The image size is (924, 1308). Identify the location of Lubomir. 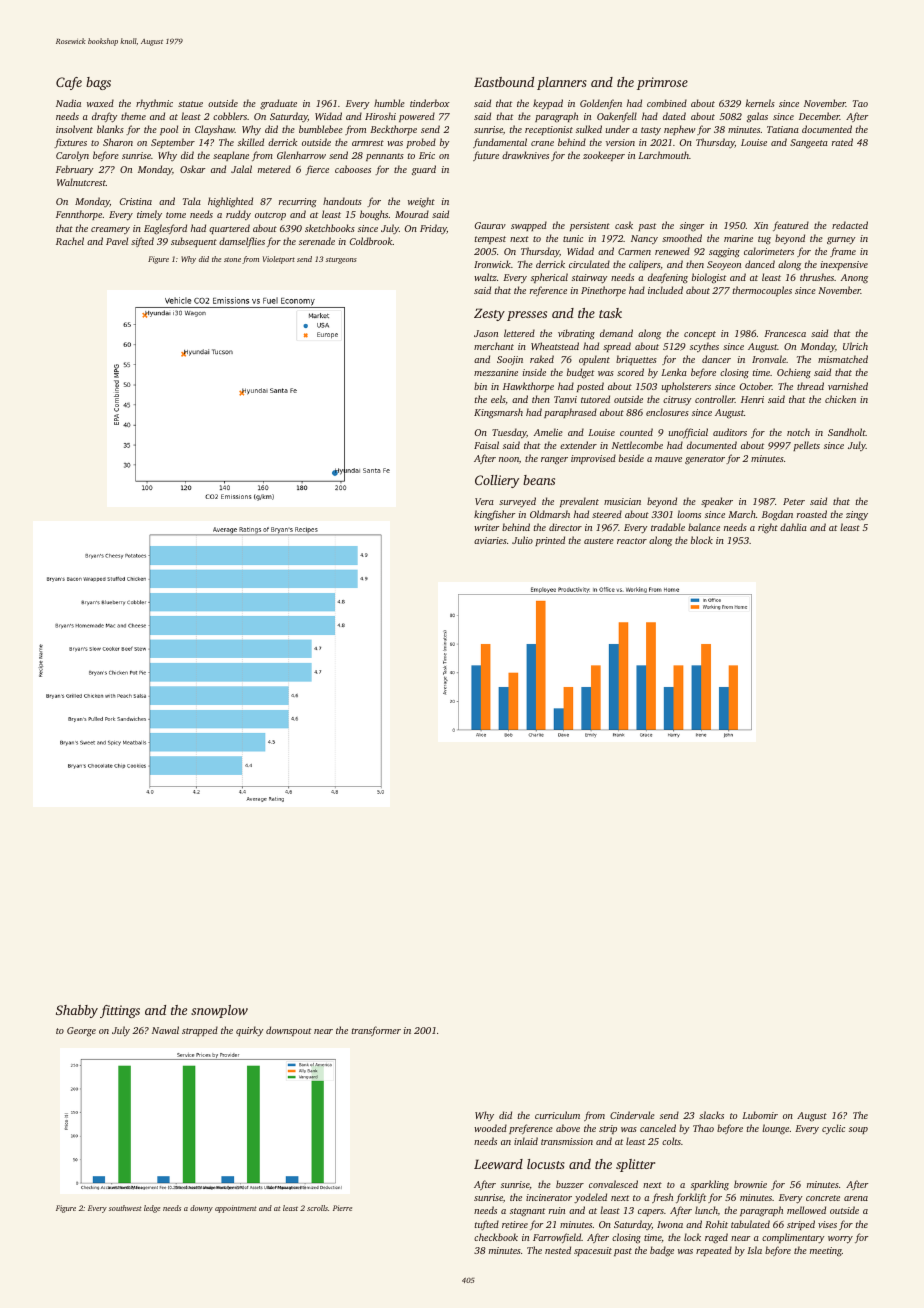
(760, 1115).
